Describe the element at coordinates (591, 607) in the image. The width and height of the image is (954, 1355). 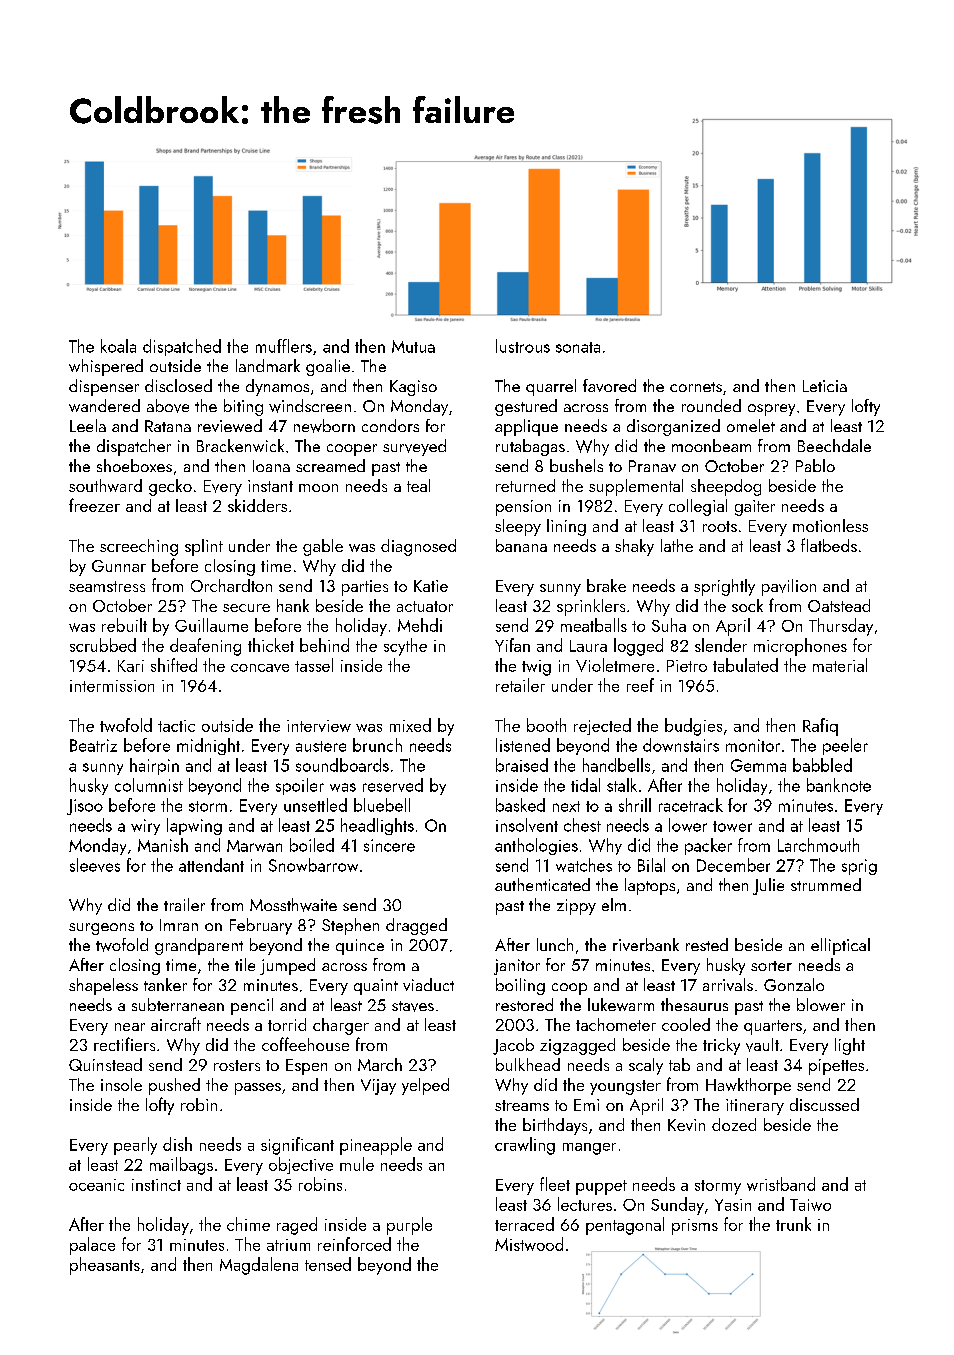
I see `sprinklers` at that location.
